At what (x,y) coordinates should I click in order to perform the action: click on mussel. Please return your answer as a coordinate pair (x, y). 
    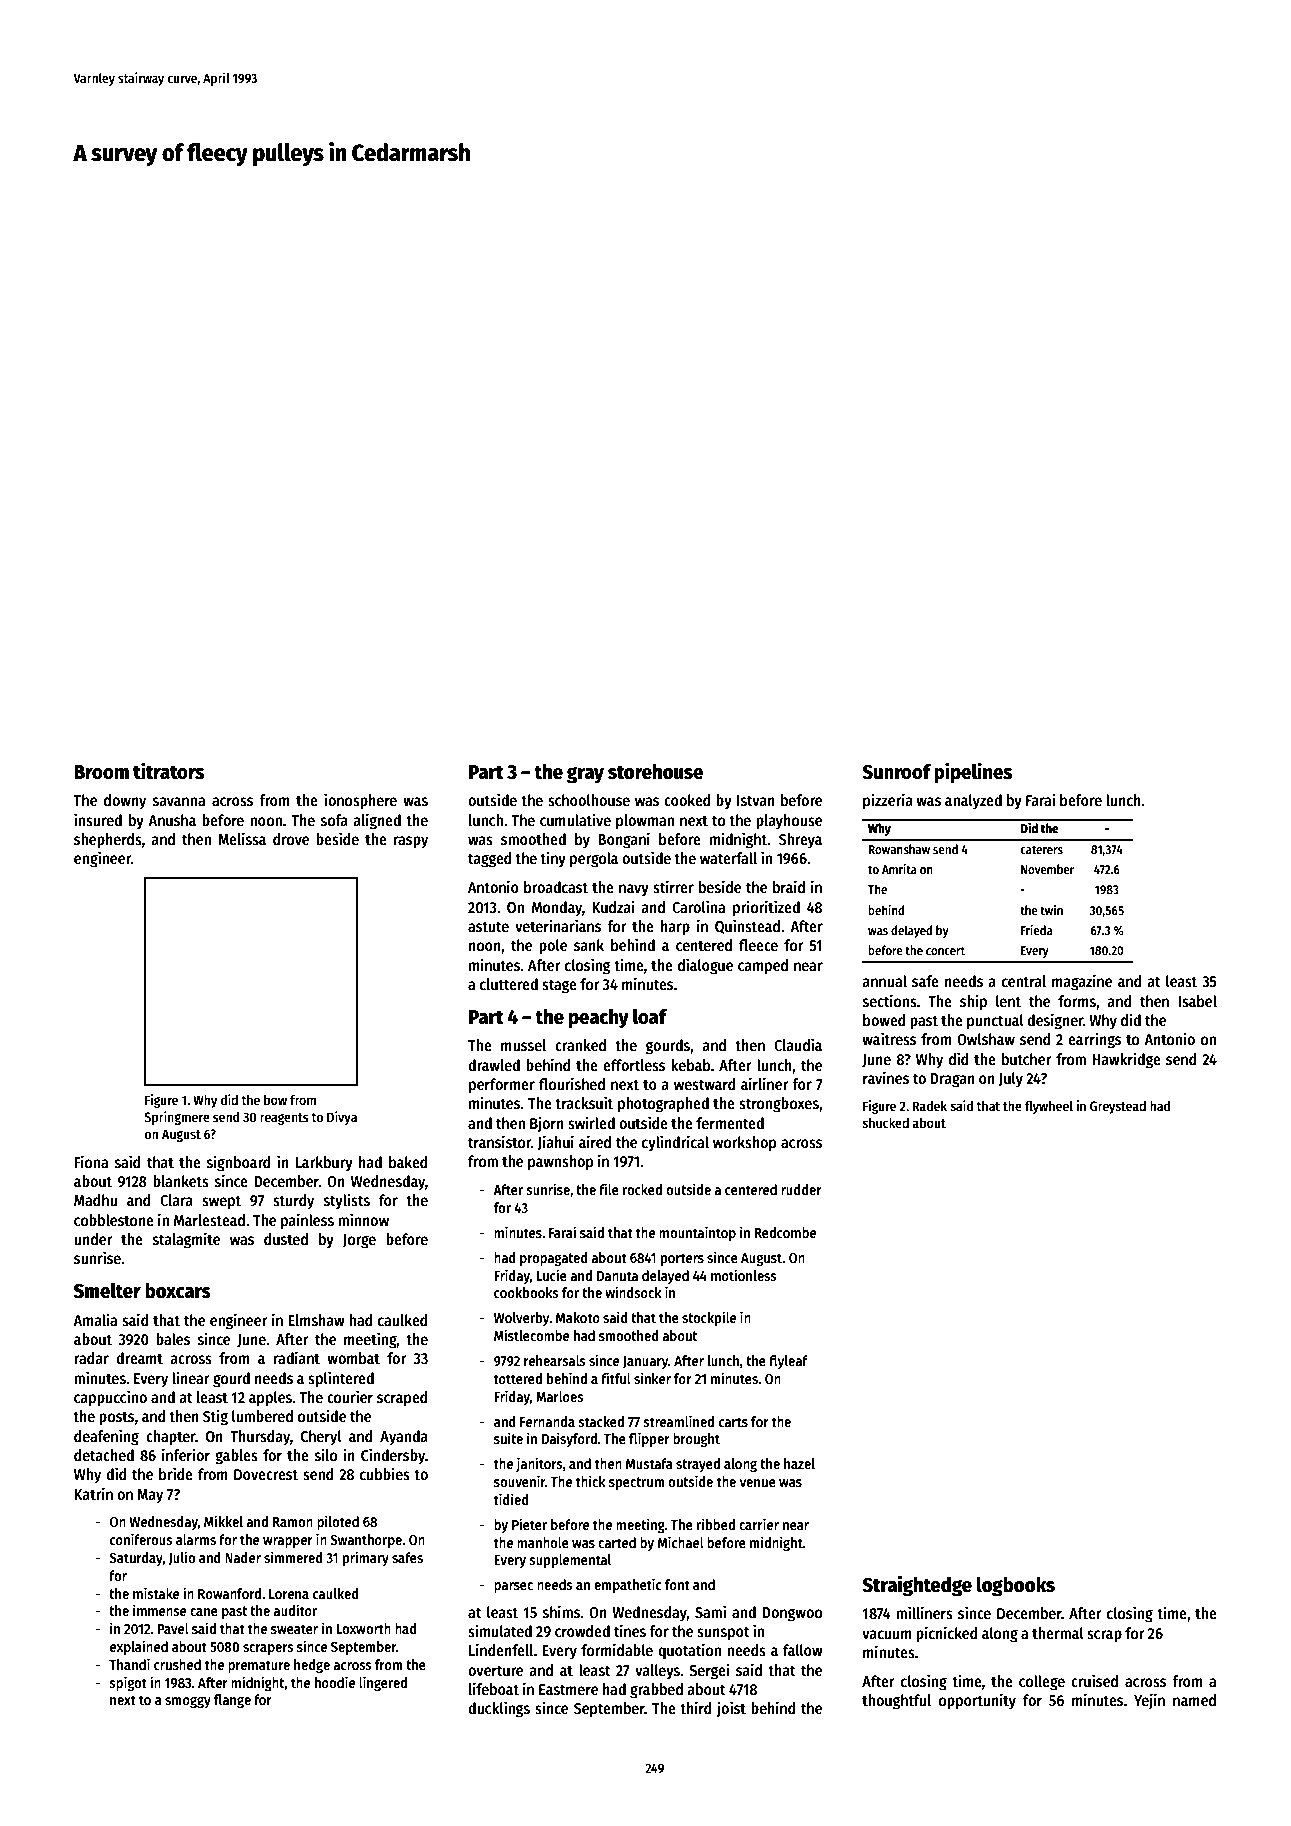
    Looking at the image, I should click on (523, 1045).
